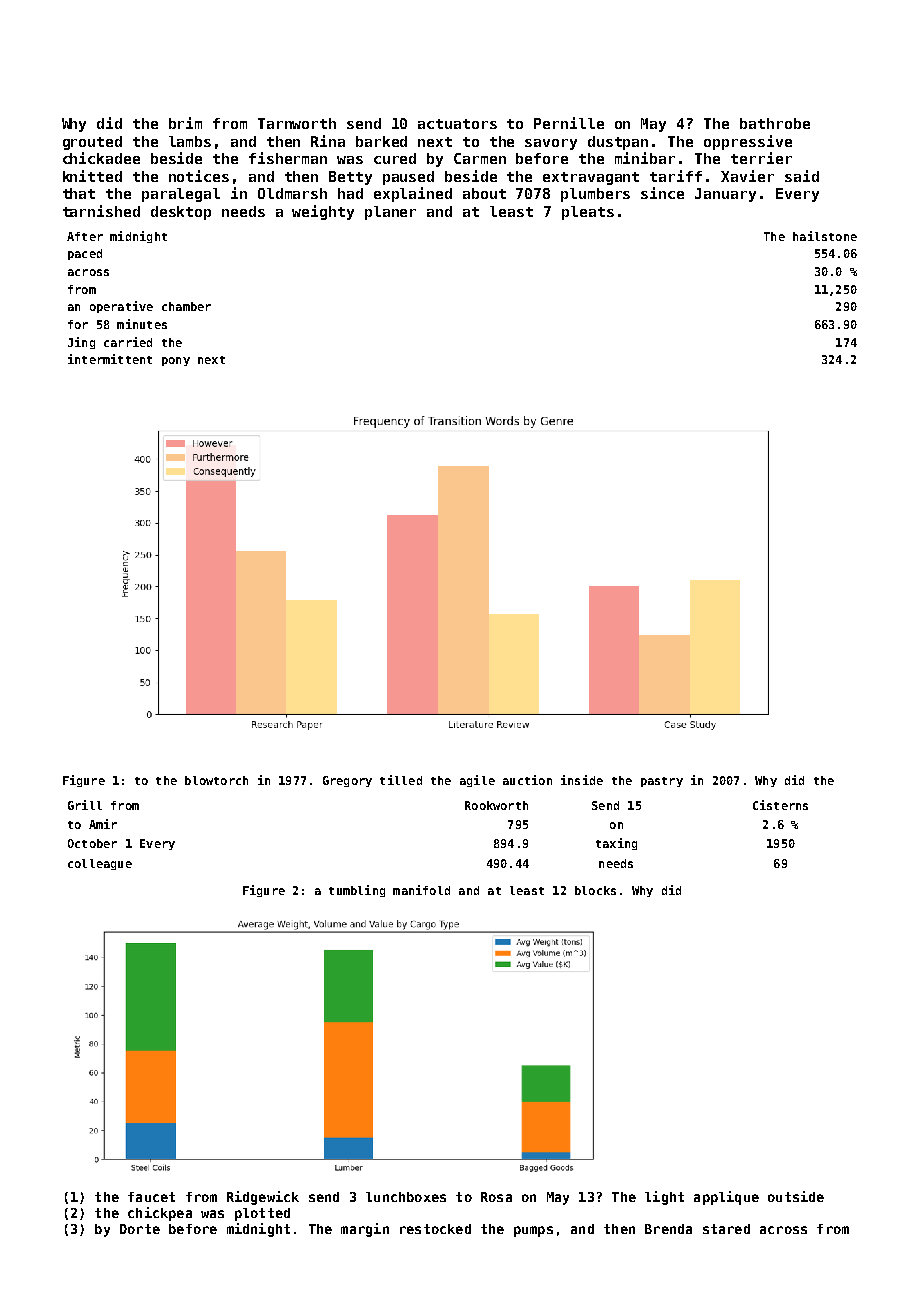 The width and height of the screenshot is (924, 1314). What do you see at coordinates (780, 805) in the screenshot?
I see `Cisterns` at bounding box center [780, 805].
